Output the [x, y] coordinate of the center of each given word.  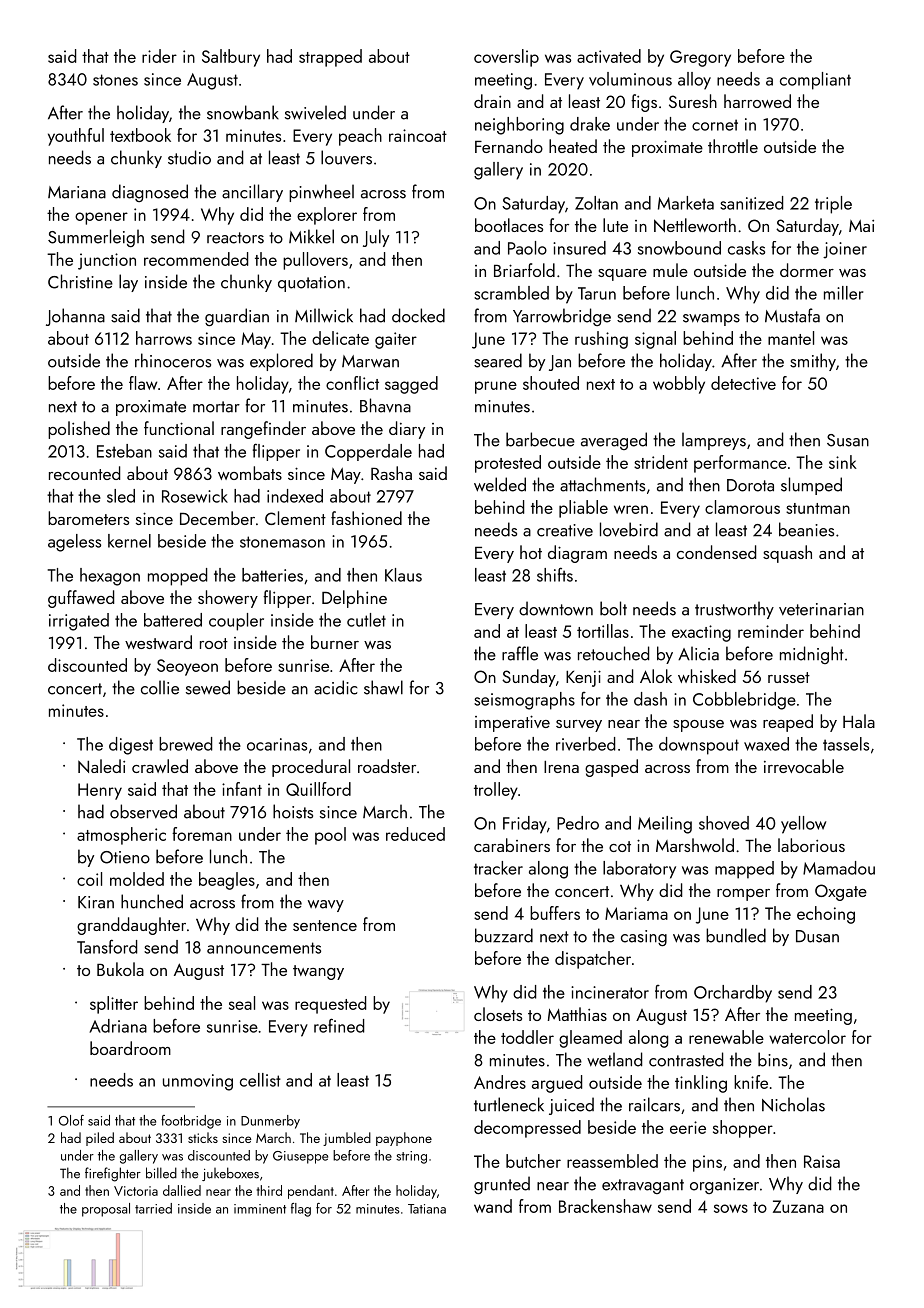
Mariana [77, 192]
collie [160, 687]
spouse [698, 726]
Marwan [370, 361]
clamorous [742, 507]
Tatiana [427, 1209]
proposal [106, 1210]
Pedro [578, 823]
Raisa [822, 1161]
